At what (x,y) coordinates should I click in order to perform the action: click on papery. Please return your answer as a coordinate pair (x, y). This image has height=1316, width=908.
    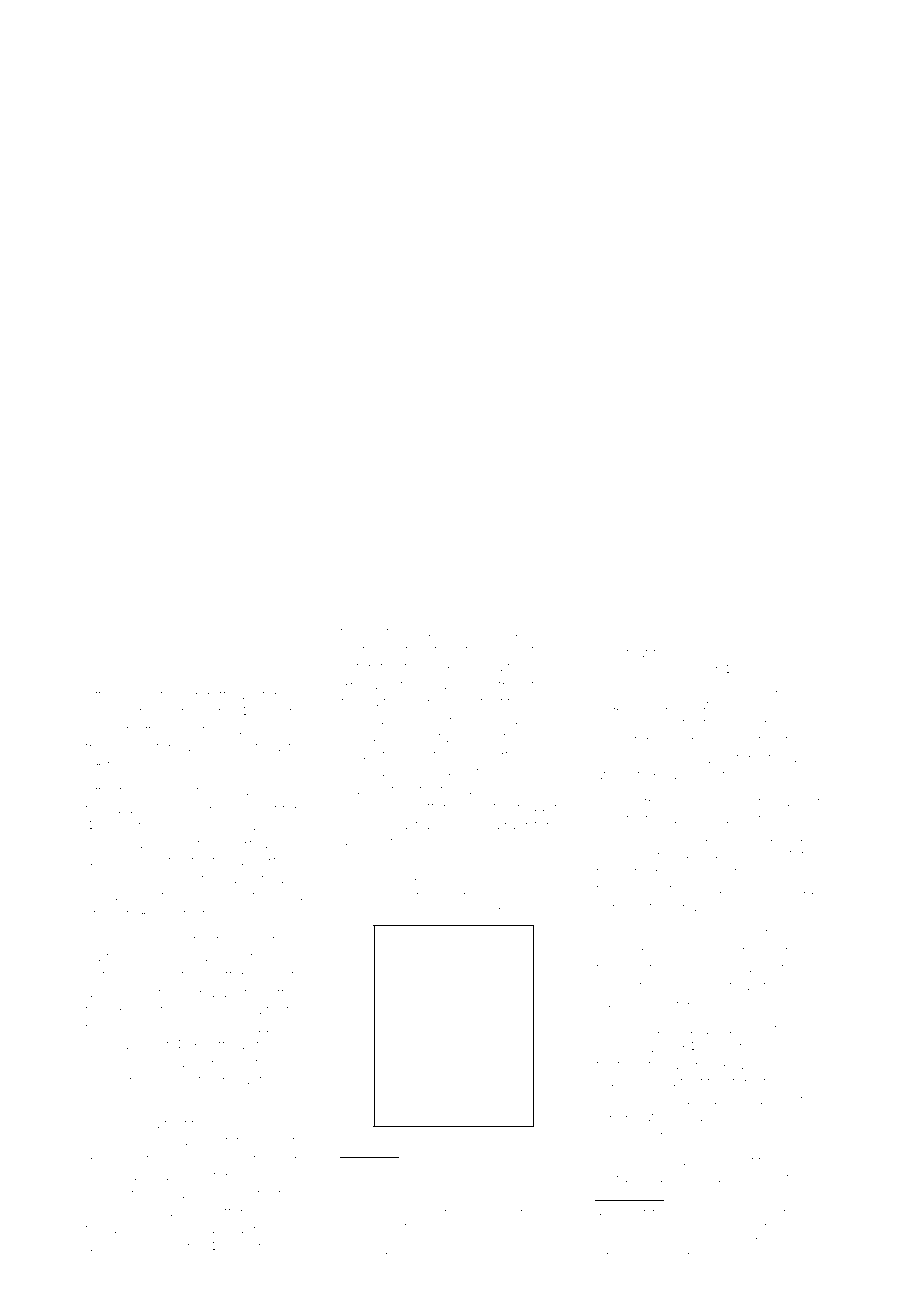
    Looking at the image, I should click on (505, 1258).
